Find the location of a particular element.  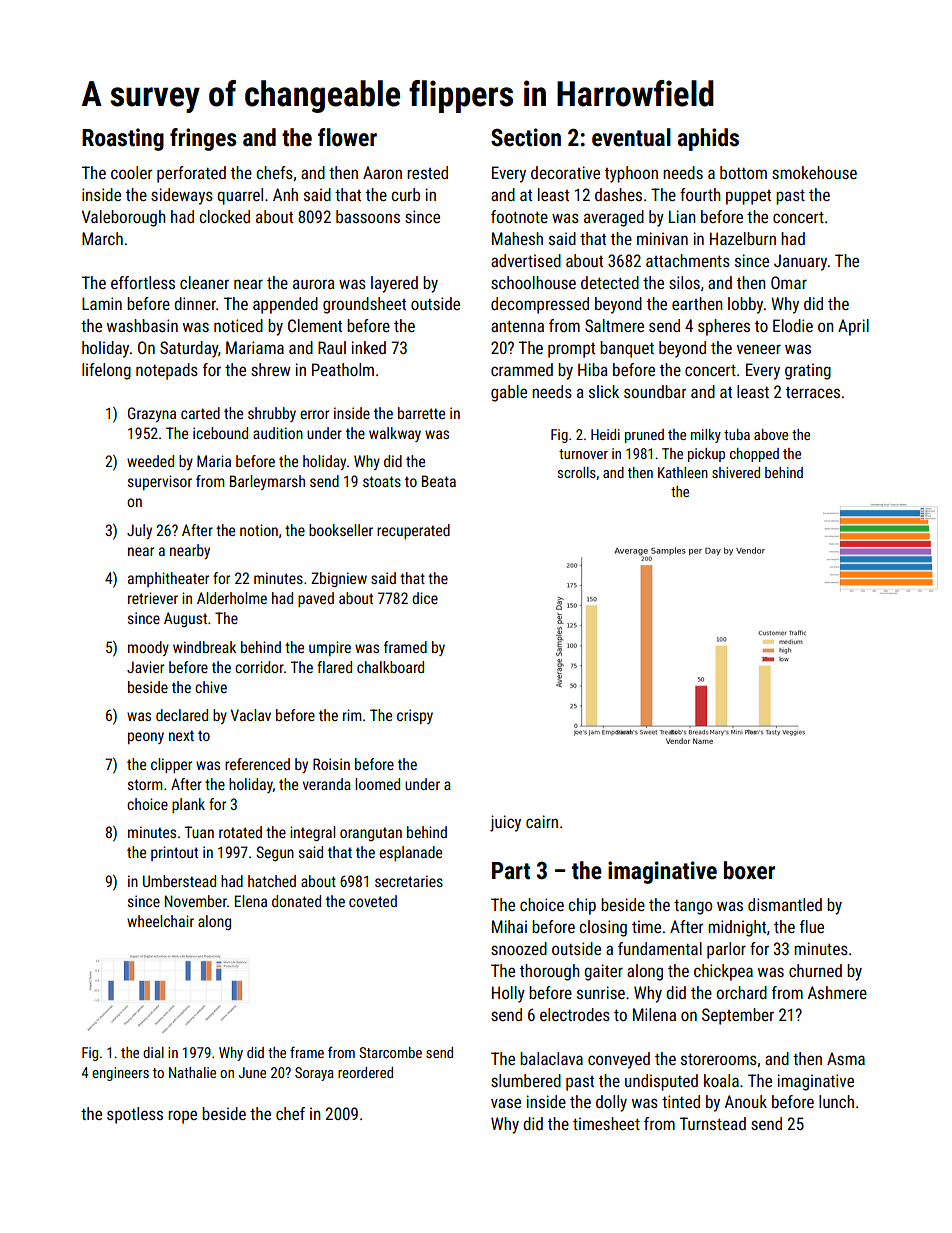

terraces is located at coordinates (813, 392).
